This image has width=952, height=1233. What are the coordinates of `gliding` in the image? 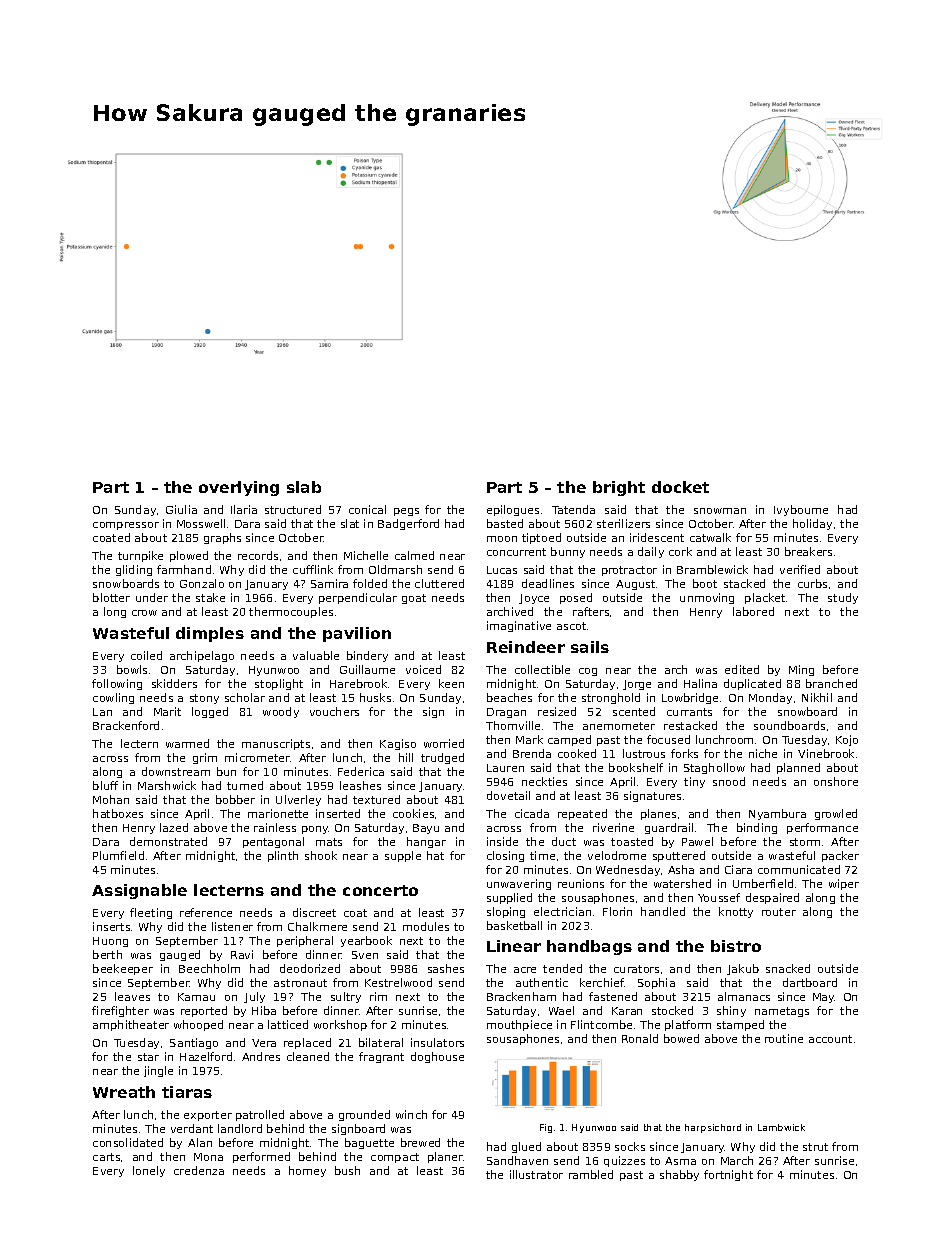 It's located at (134, 570).
